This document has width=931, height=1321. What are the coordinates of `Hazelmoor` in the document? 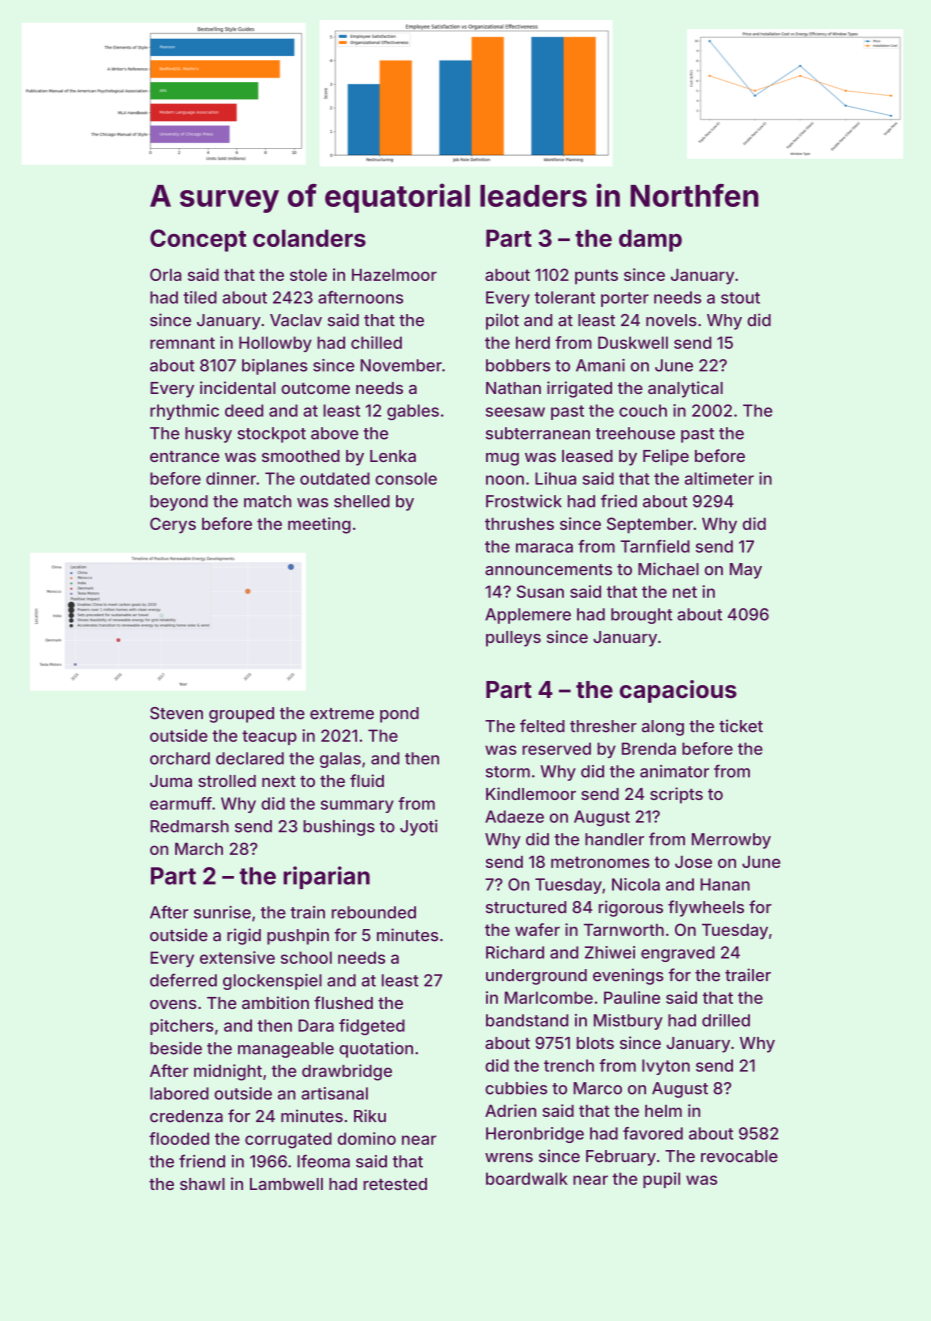 It's located at (394, 275).
